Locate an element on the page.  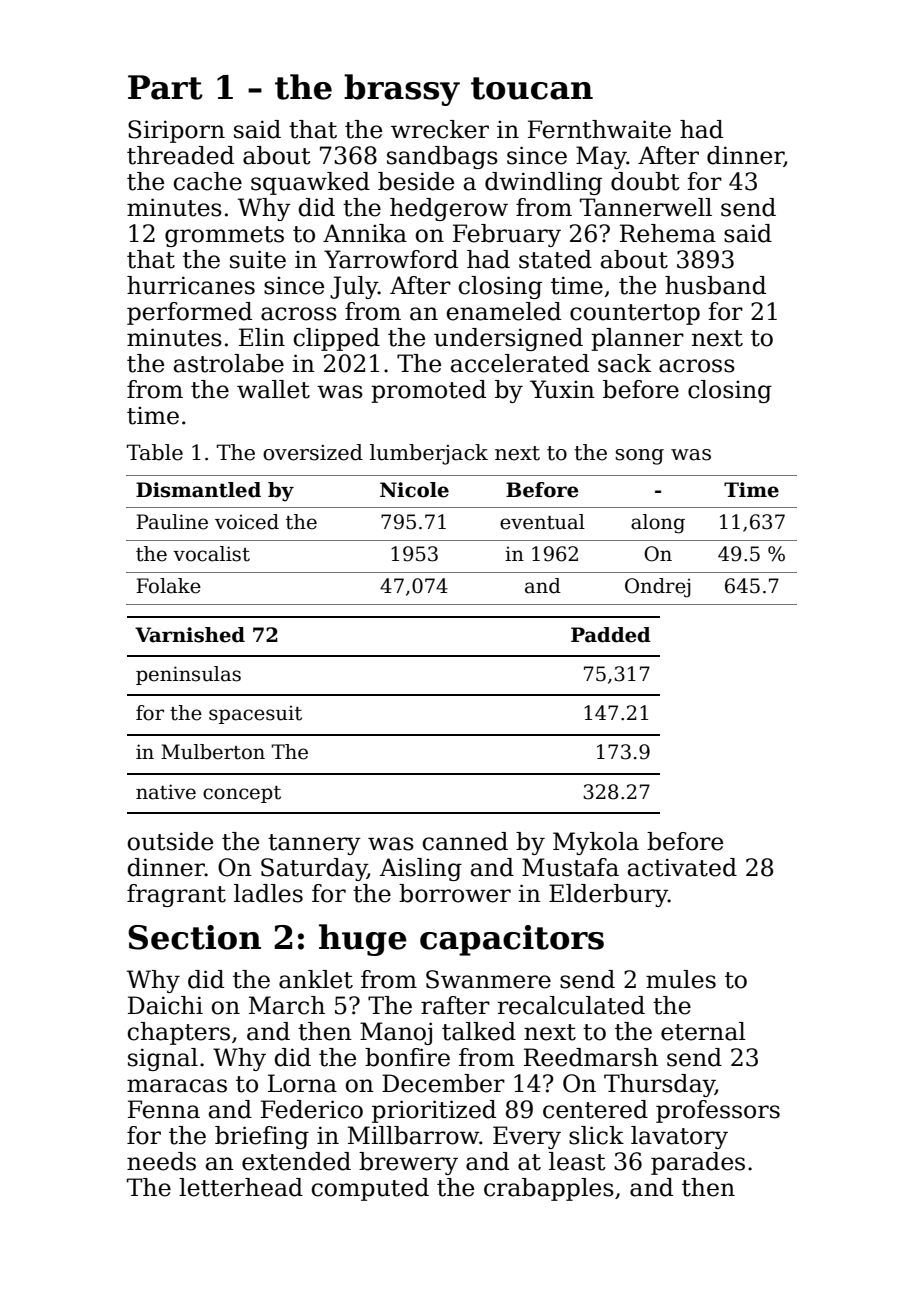
Rehema is located at coordinates (668, 233).
